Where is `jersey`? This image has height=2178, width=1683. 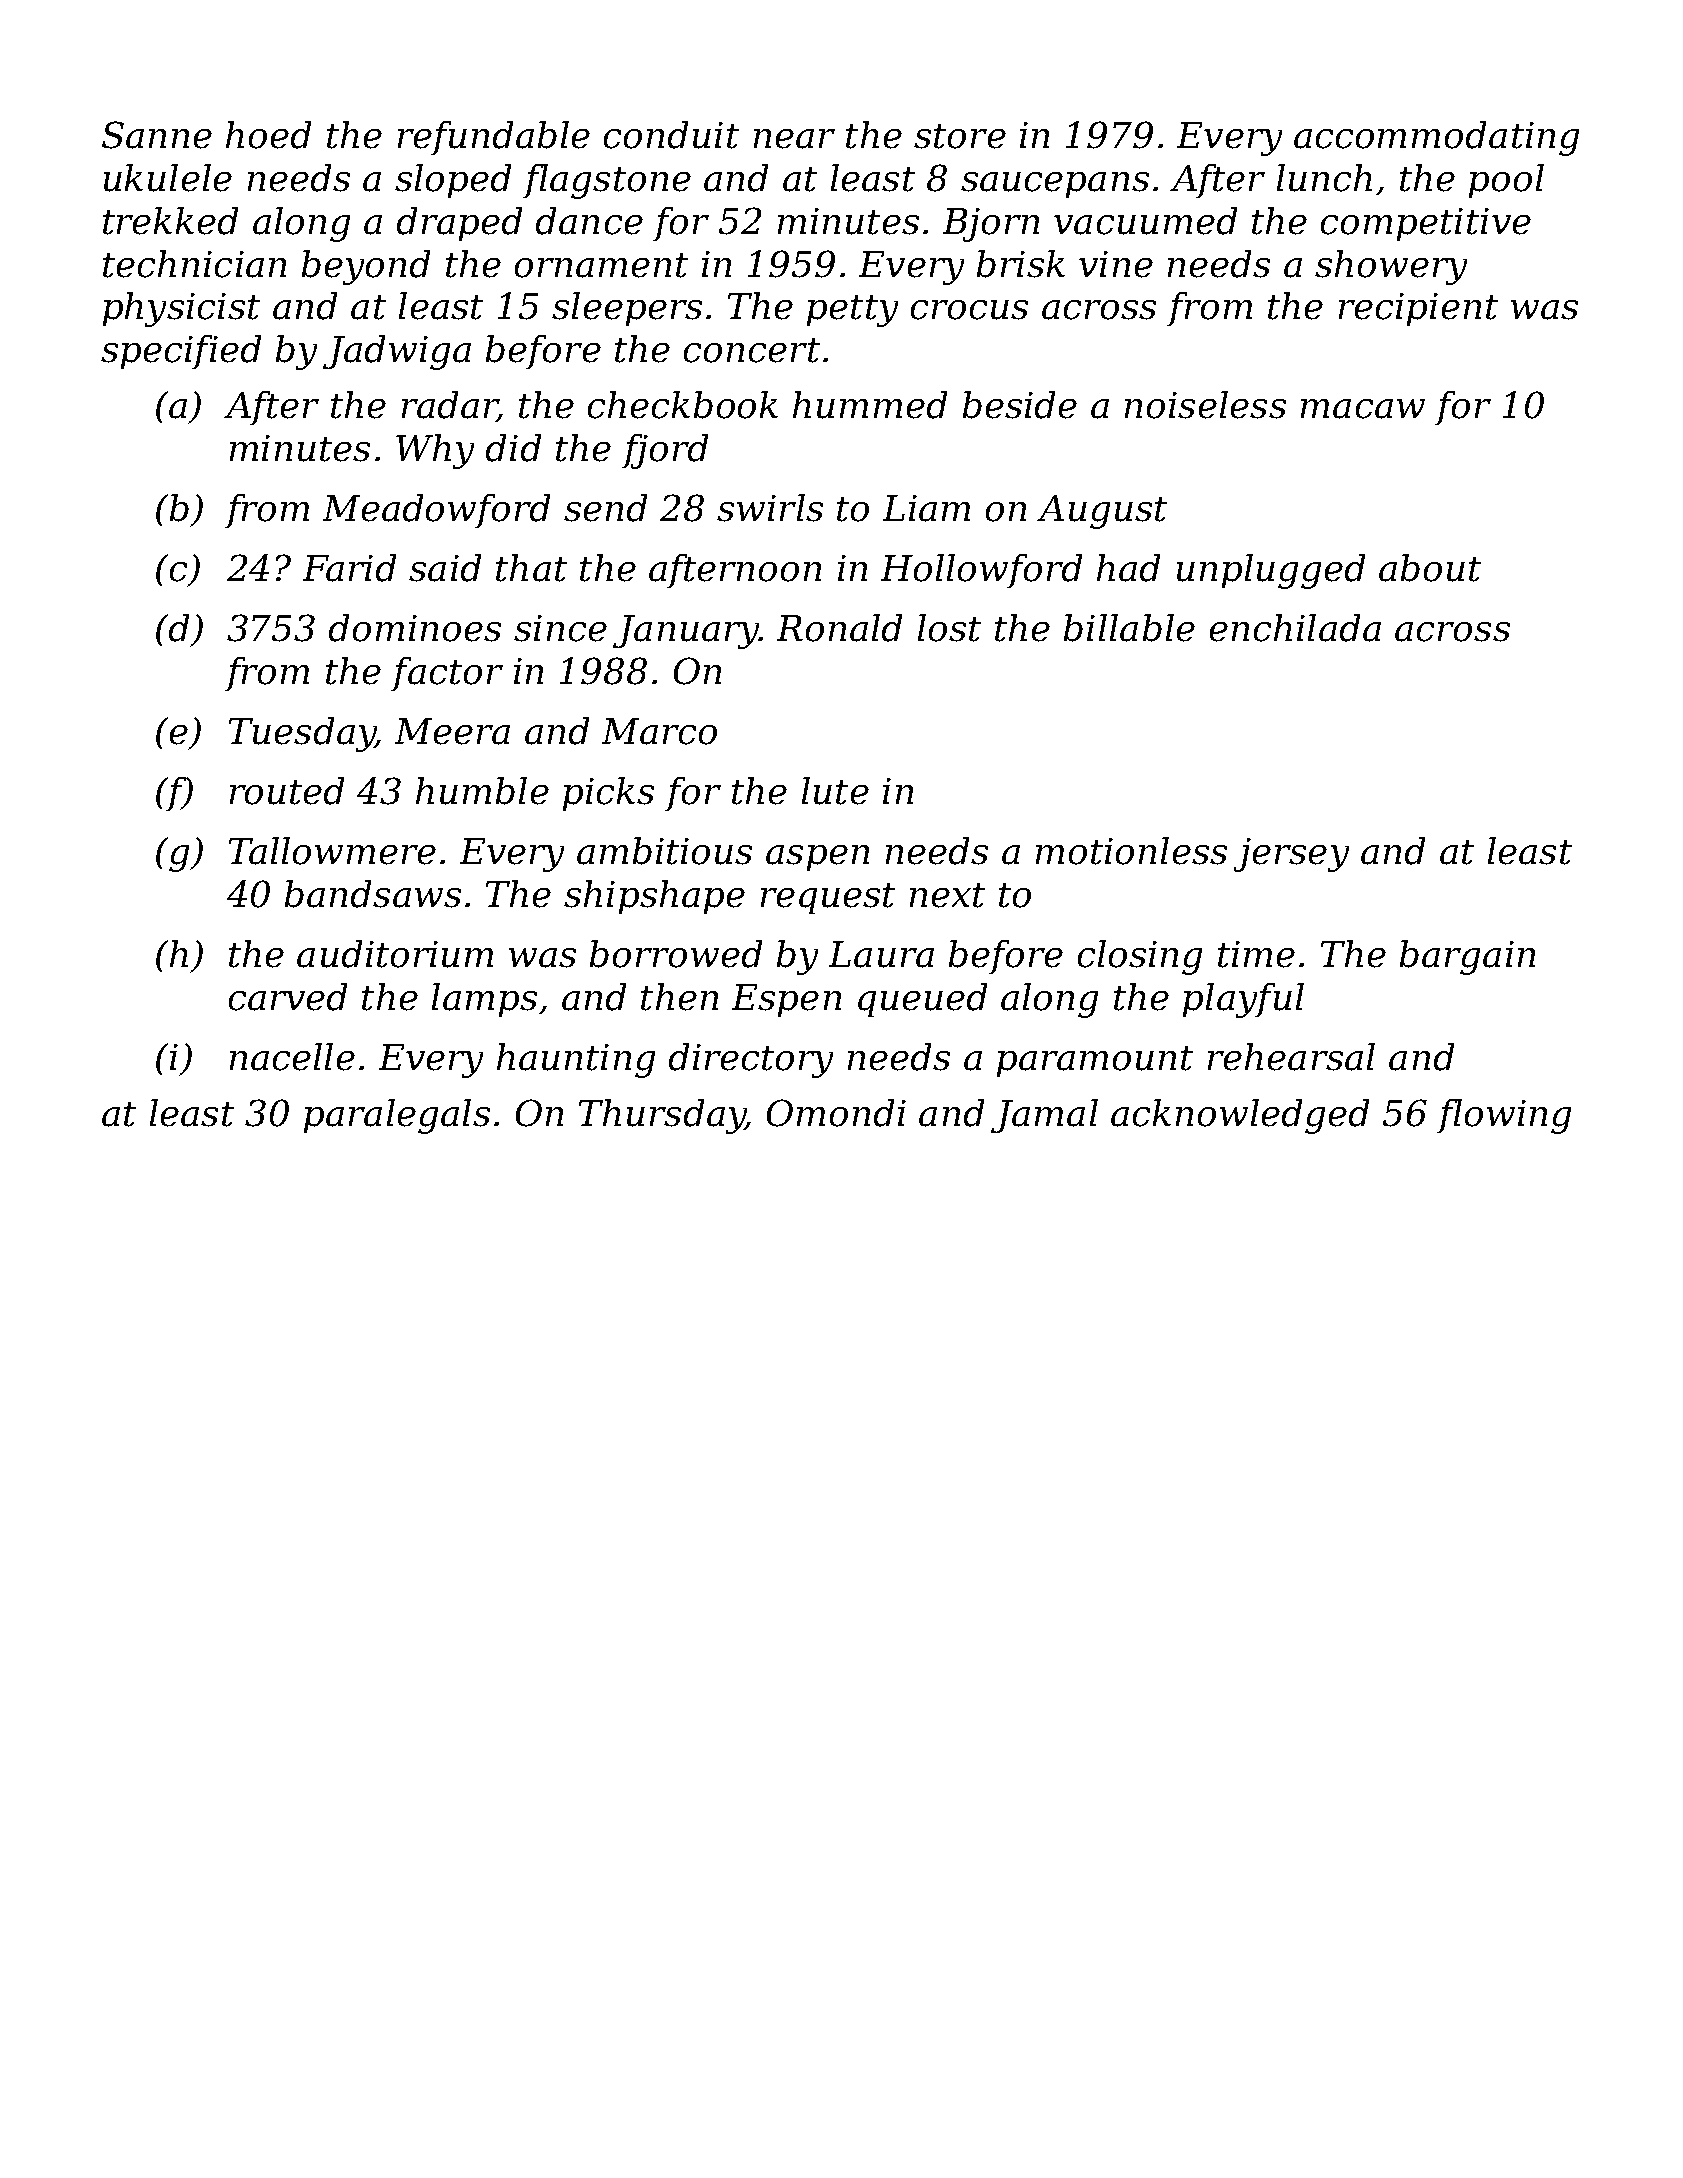 jersey is located at coordinates (1291, 855).
